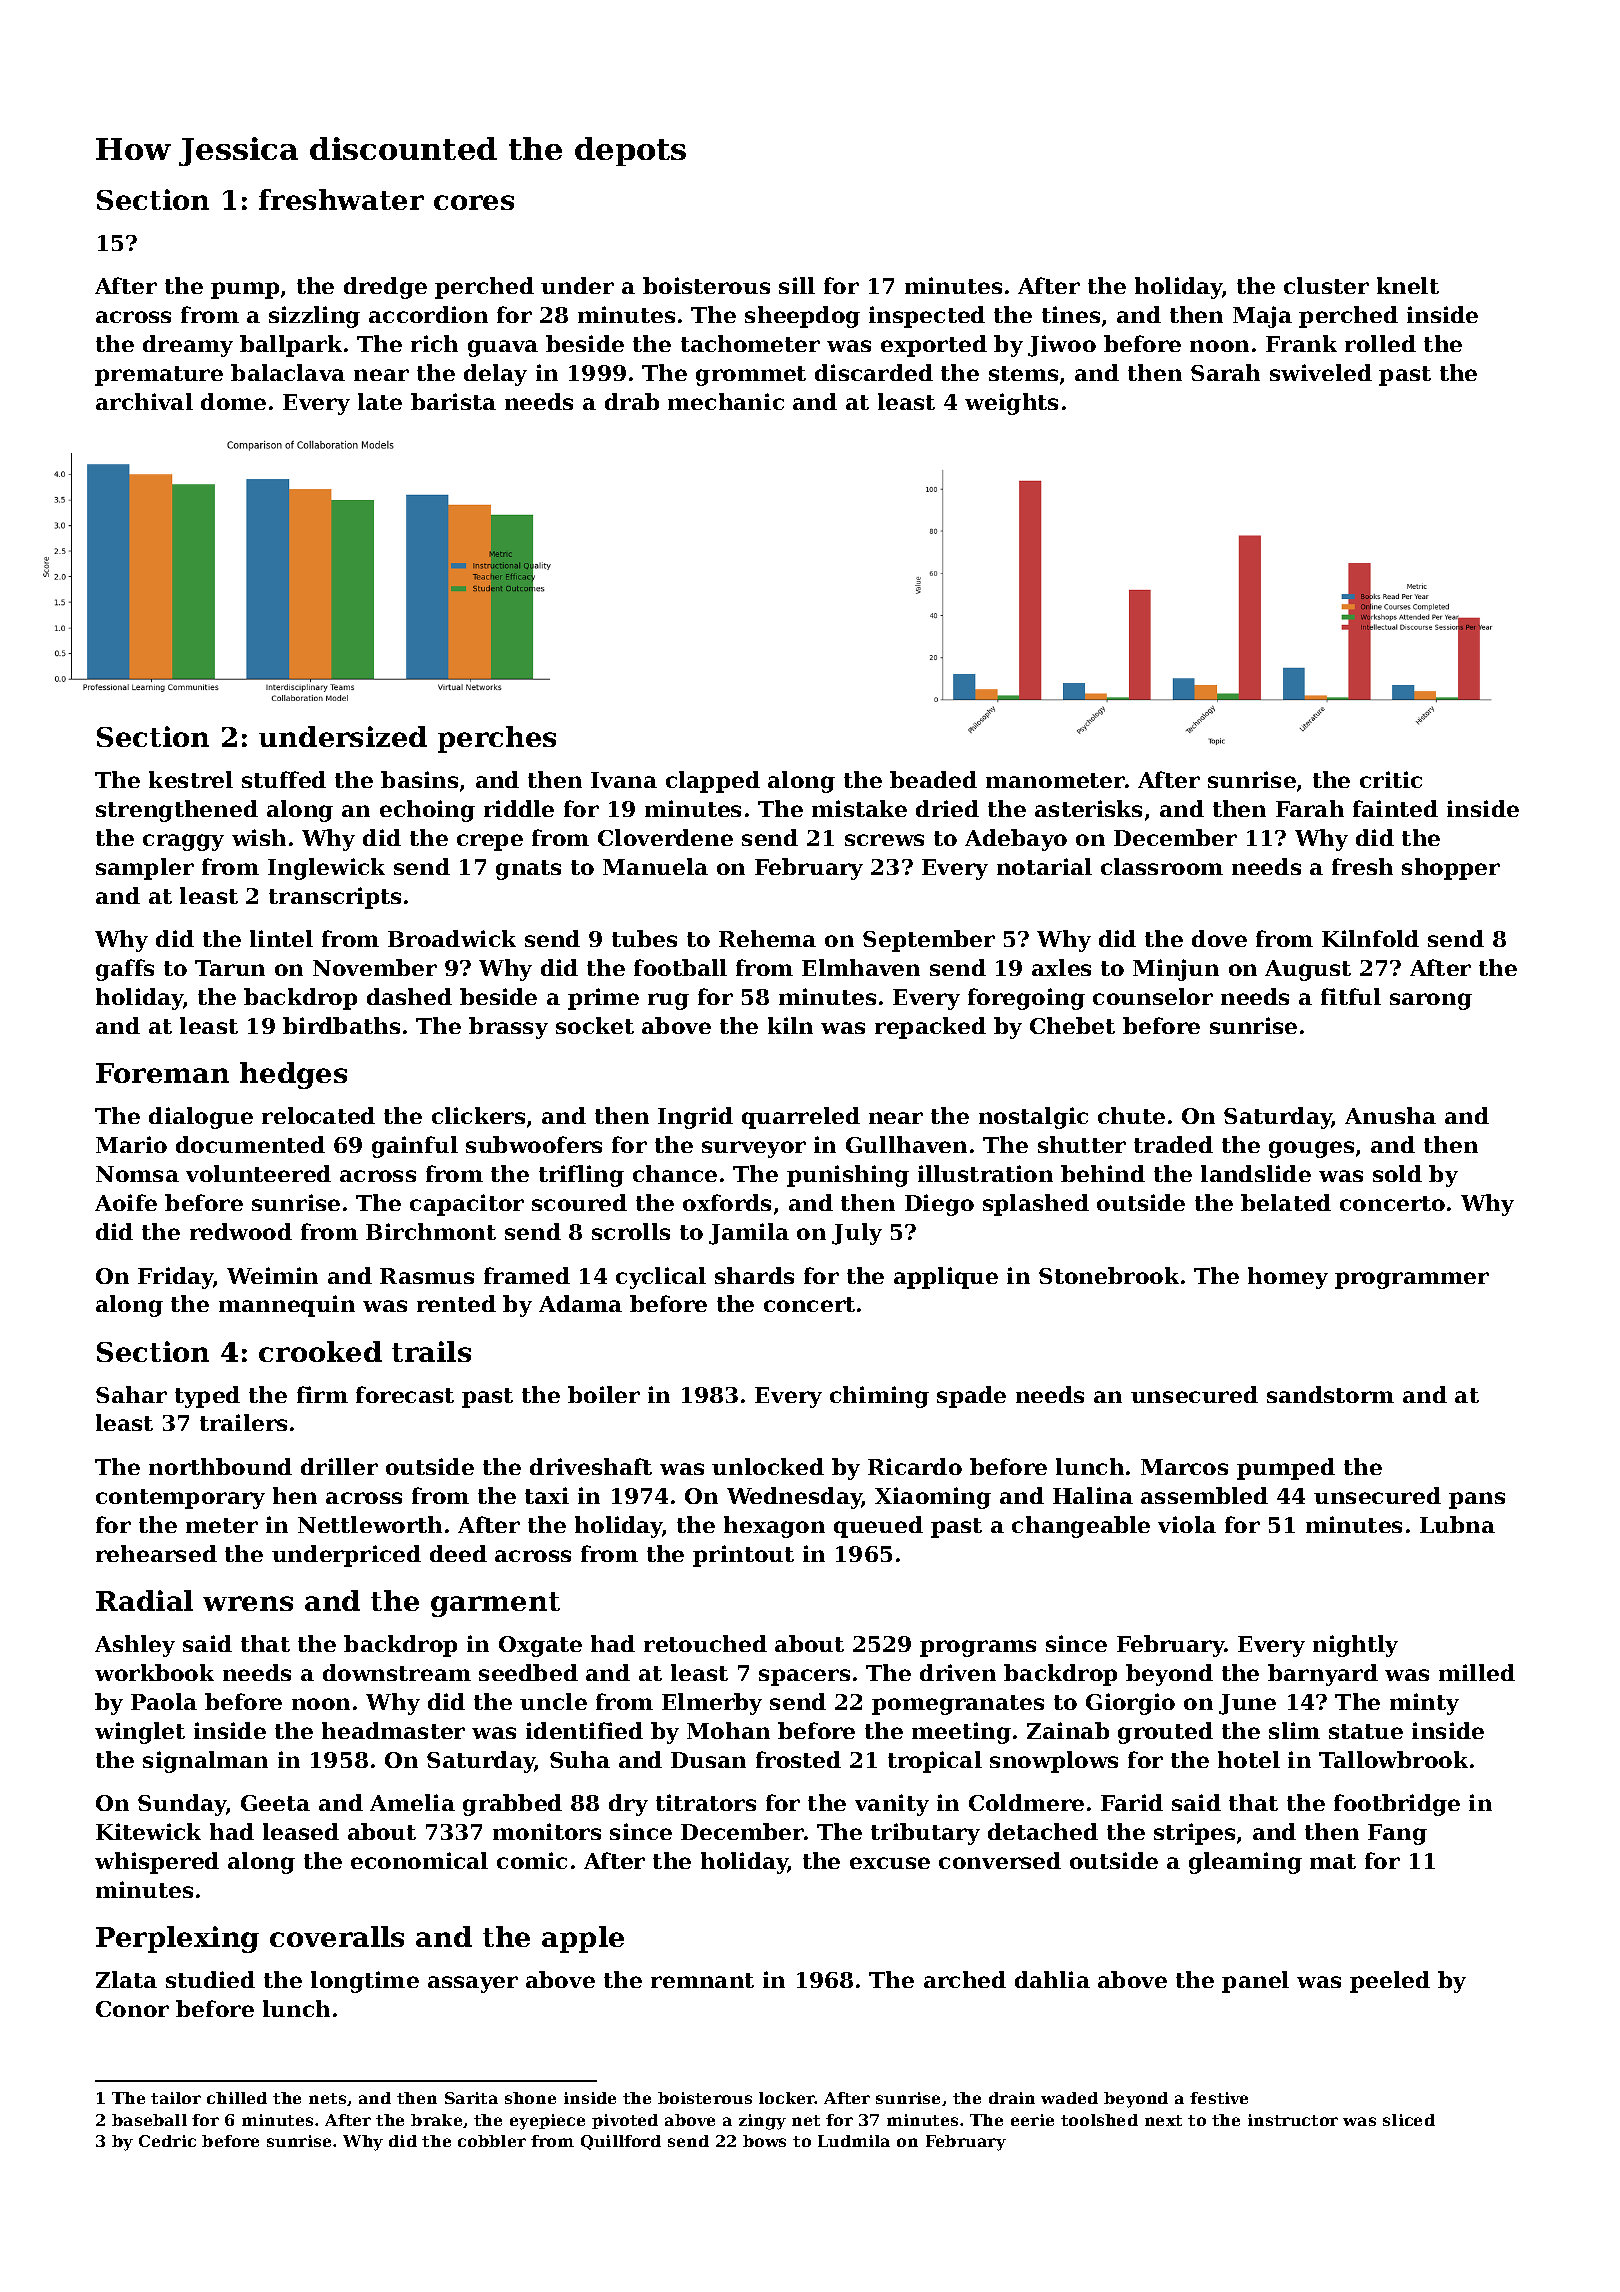 The image size is (1620, 2292). Describe the element at coordinates (428, 314) in the screenshot. I see `accordion` at that location.
